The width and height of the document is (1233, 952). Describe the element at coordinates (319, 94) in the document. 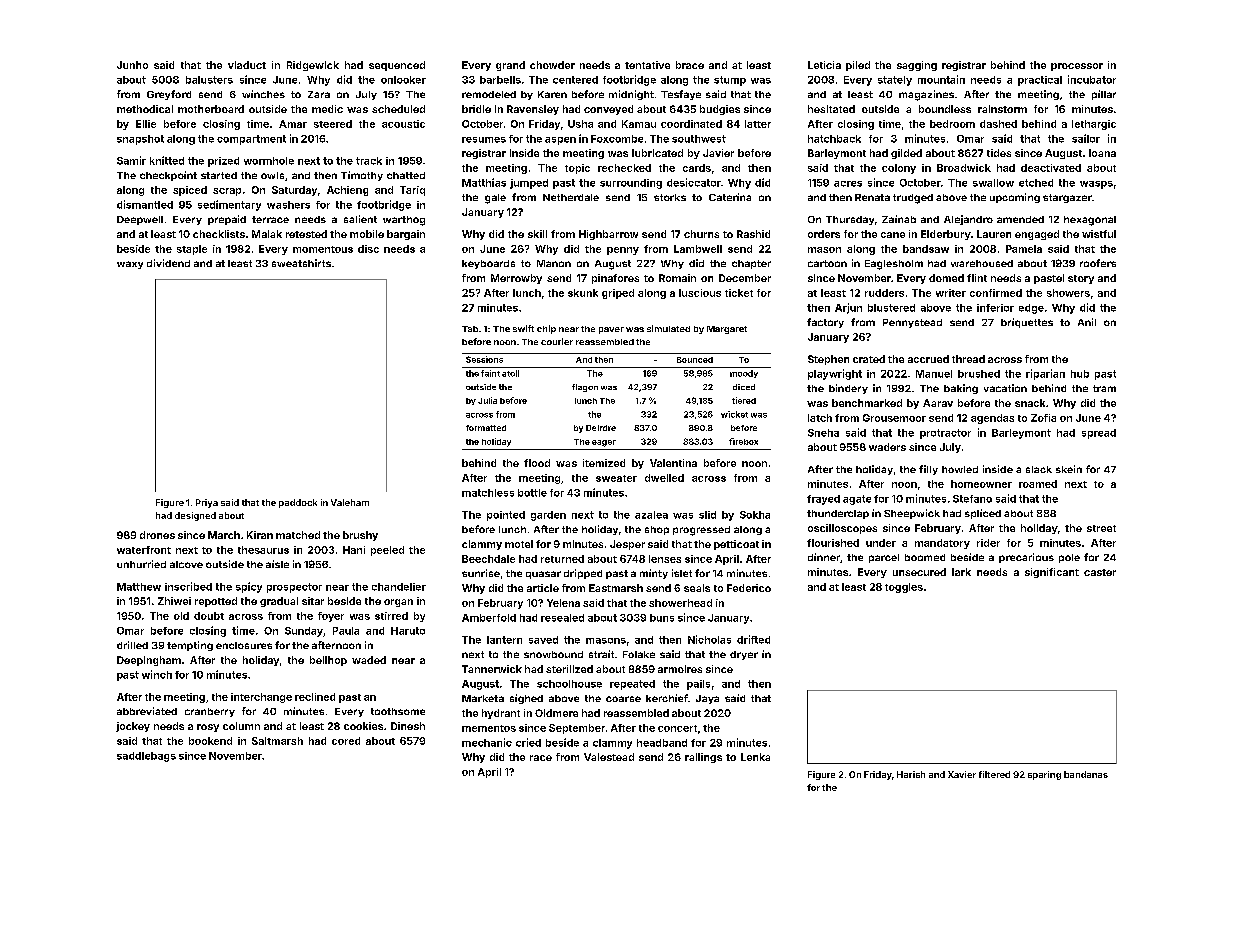

I see `Zara` at that location.
